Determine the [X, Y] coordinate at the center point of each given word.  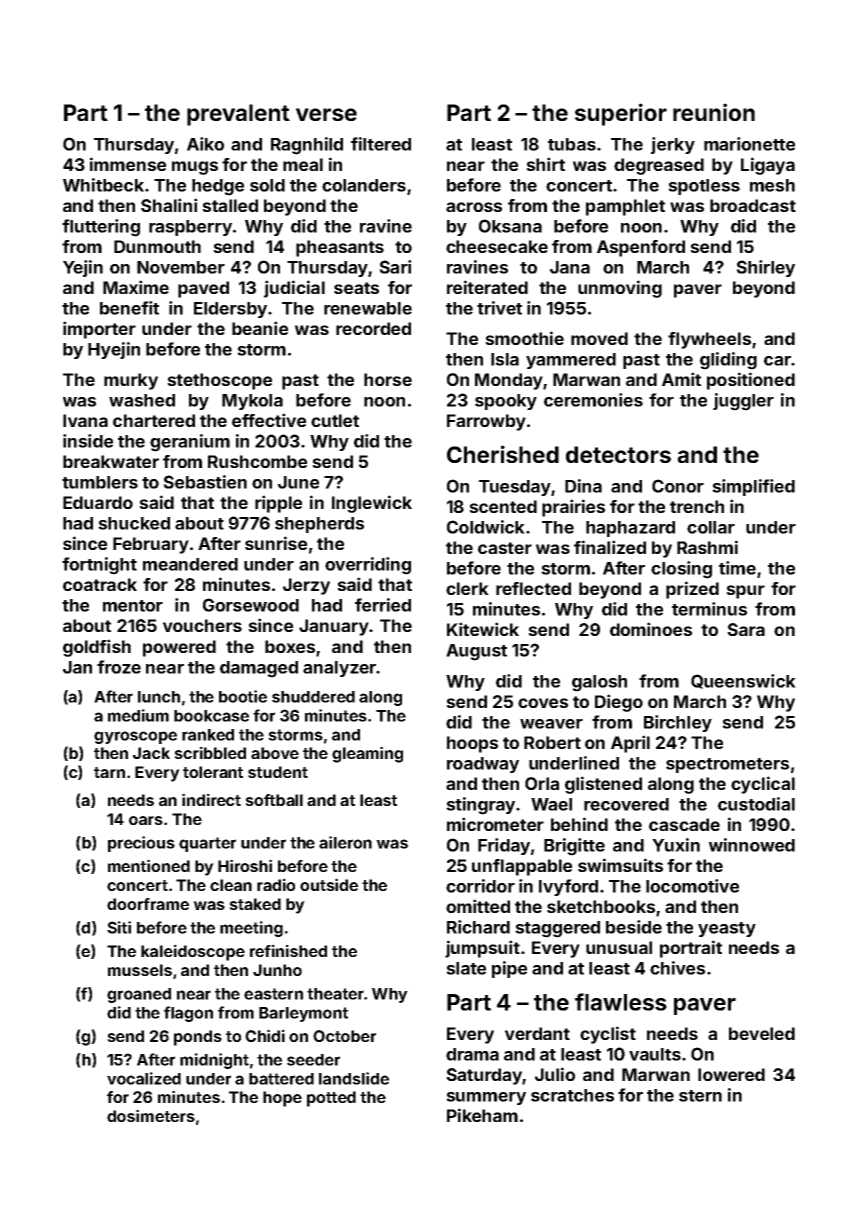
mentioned [149, 865]
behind [579, 824]
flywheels [709, 340]
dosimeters [151, 1115]
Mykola [252, 402]
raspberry [190, 228]
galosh [599, 683]
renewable [368, 308]
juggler [743, 402]
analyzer [339, 669]
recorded [373, 328]
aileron [345, 842]
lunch [159, 697]
